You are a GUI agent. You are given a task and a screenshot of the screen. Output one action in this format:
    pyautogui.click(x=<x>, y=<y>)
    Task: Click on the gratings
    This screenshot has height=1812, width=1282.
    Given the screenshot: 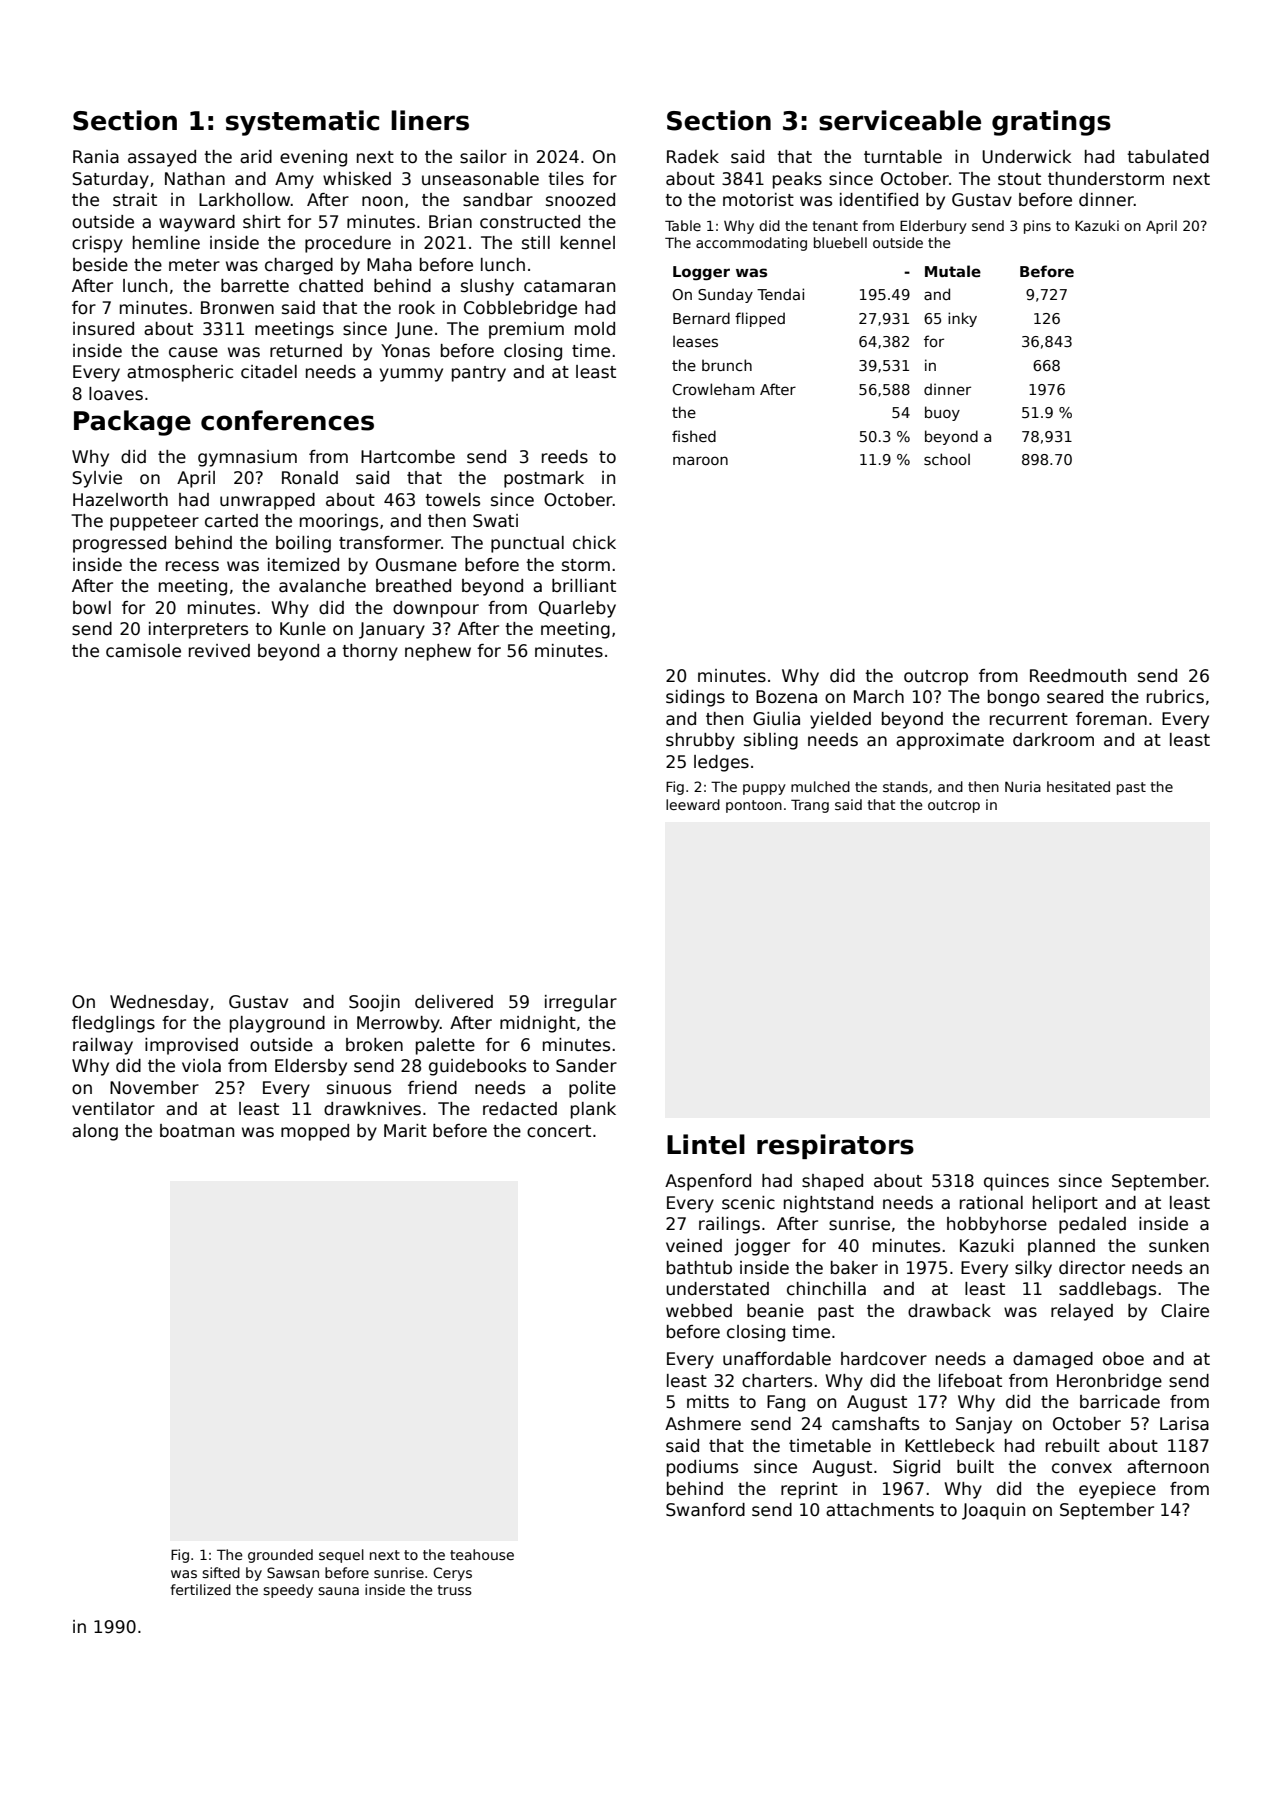 What is the action you would take?
    pyautogui.click(x=1051, y=123)
